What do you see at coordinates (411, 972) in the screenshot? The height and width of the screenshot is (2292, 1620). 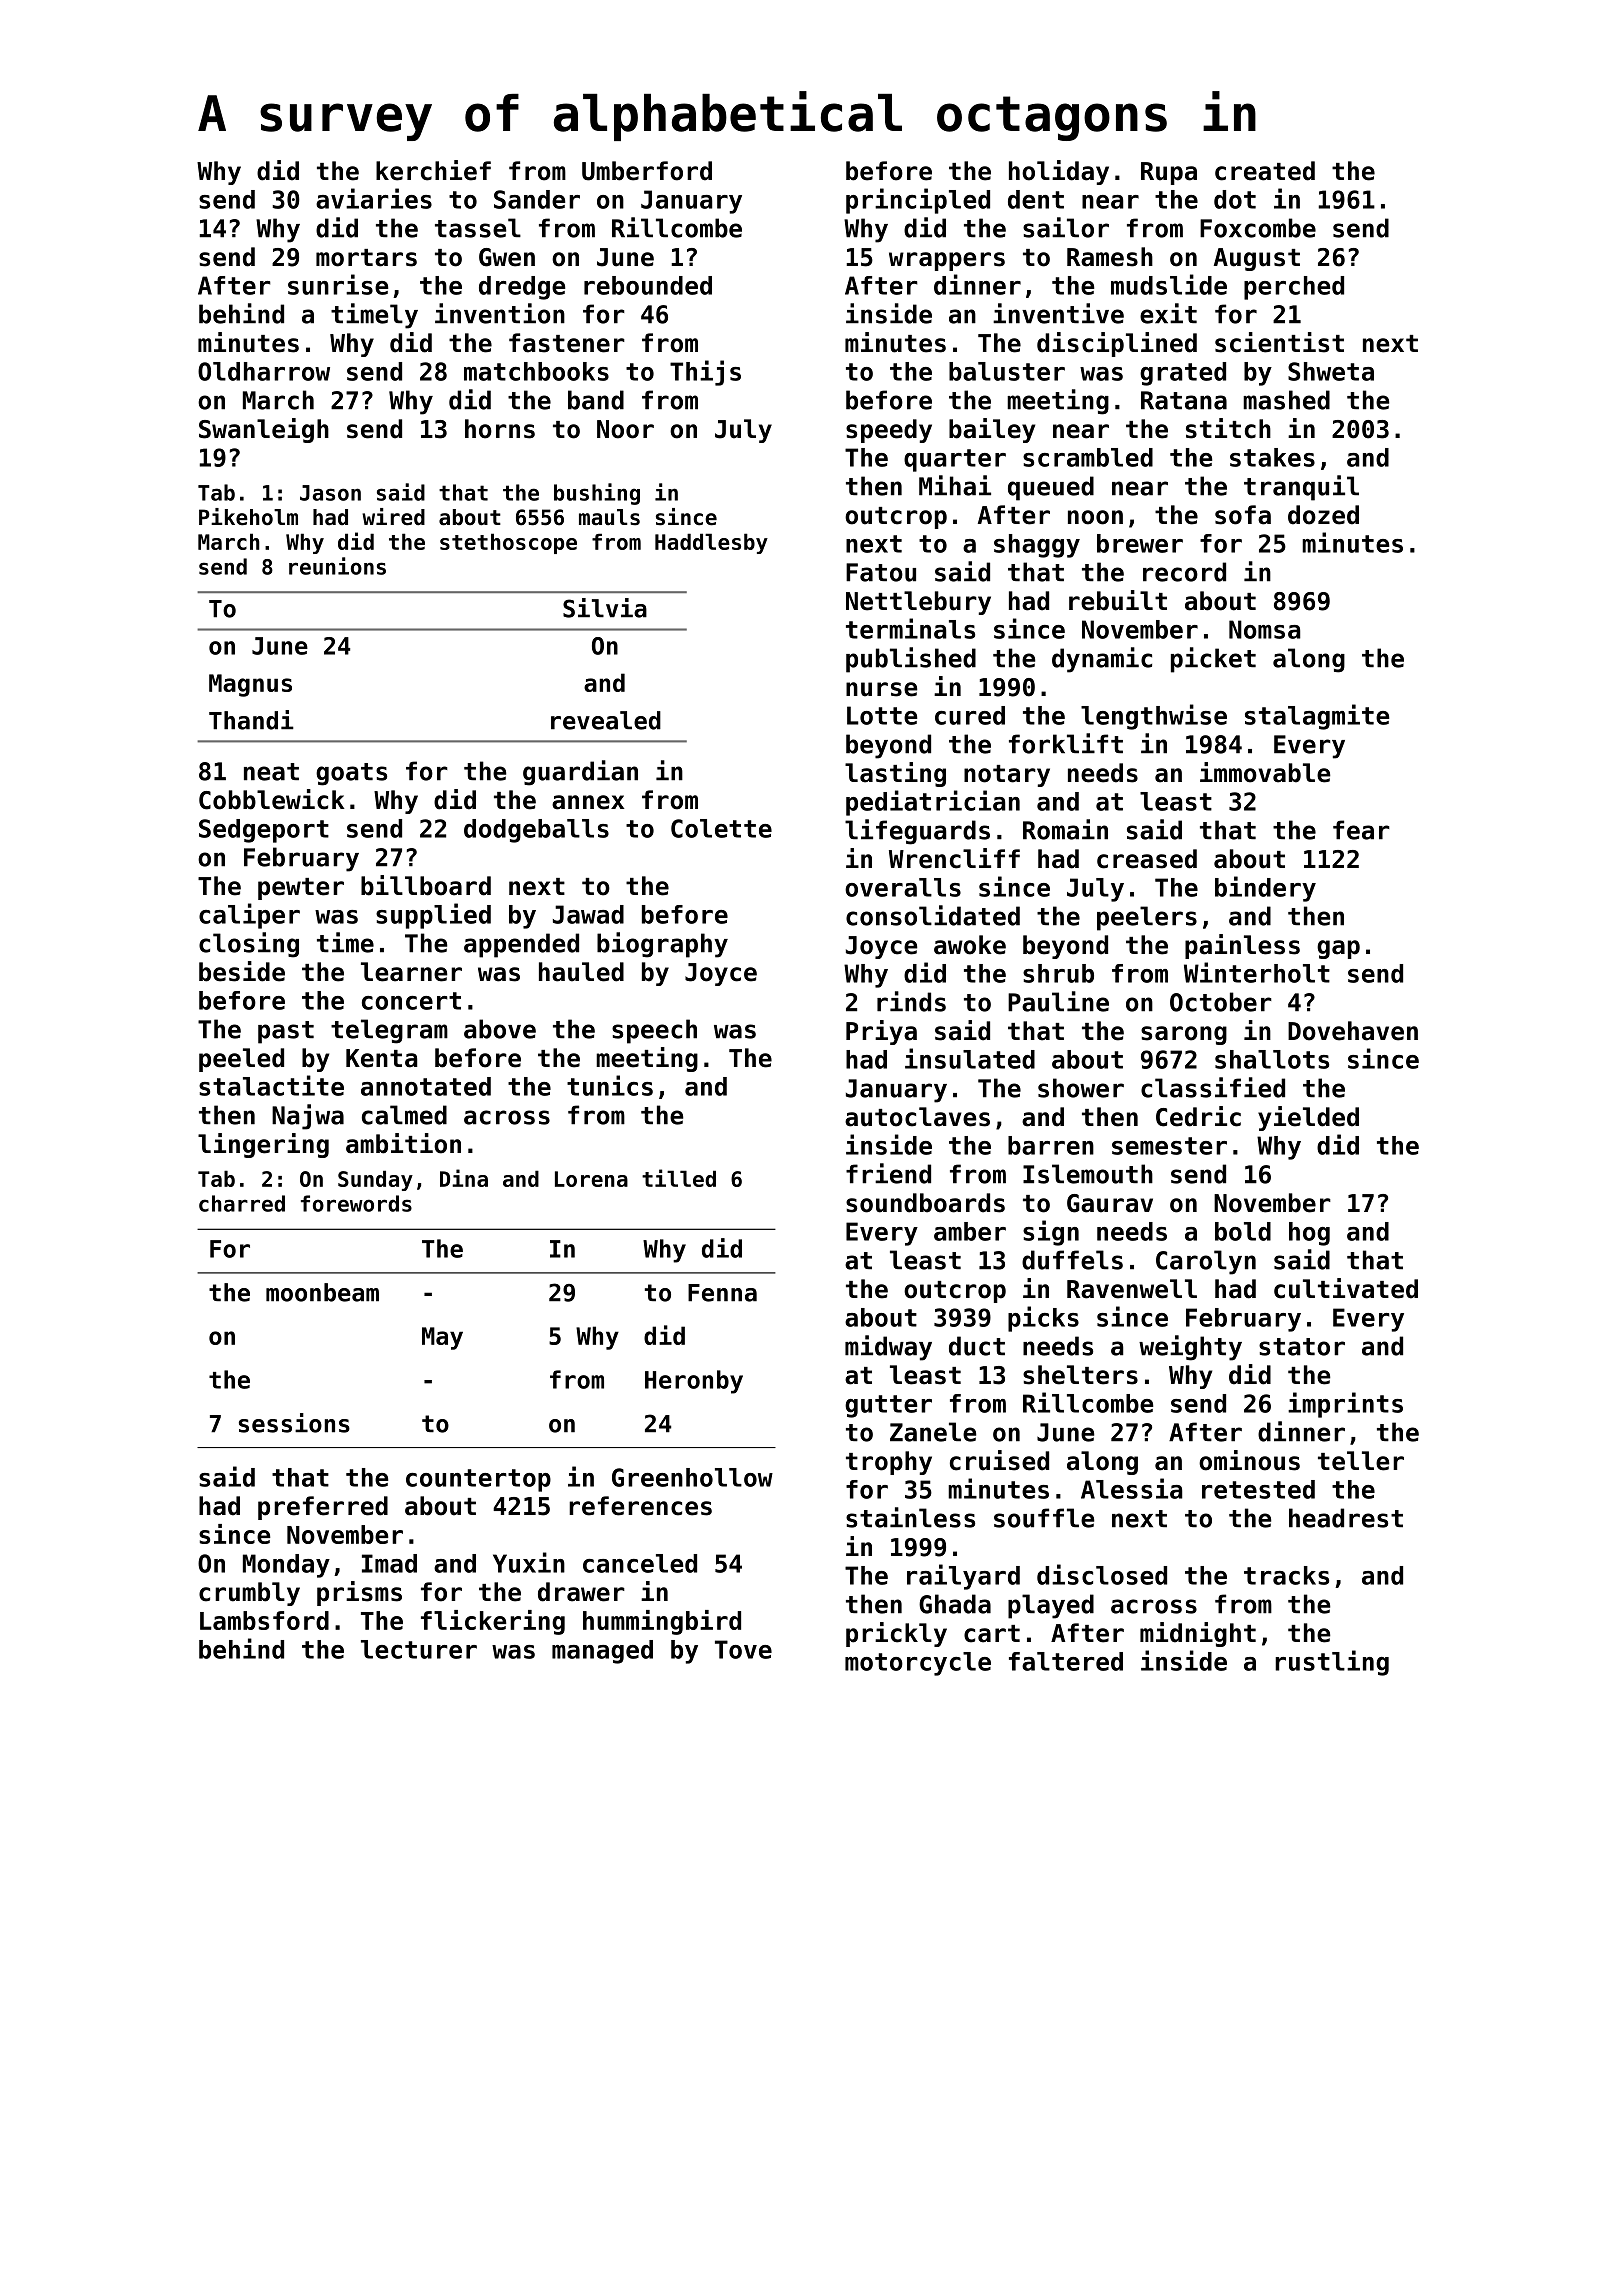 I see `learner` at bounding box center [411, 972].
